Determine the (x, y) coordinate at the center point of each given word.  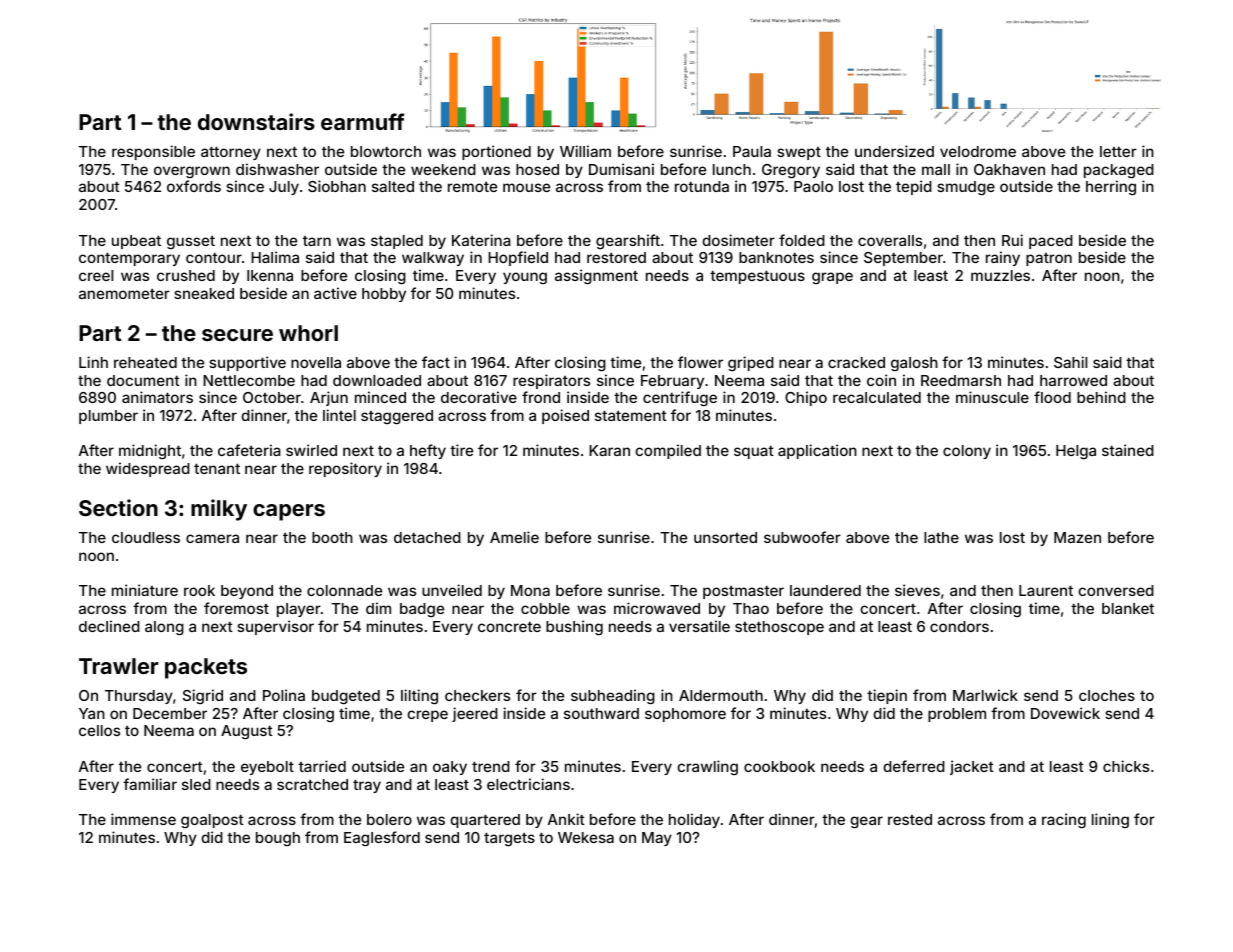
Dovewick (1065, 713)
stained (1128, 450)
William (585, 151)
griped (751, 363)
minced (380, 397)
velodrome (978, 151)
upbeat (136, 242)
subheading (613, 697)
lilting (419, 697)
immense (143, 819)
